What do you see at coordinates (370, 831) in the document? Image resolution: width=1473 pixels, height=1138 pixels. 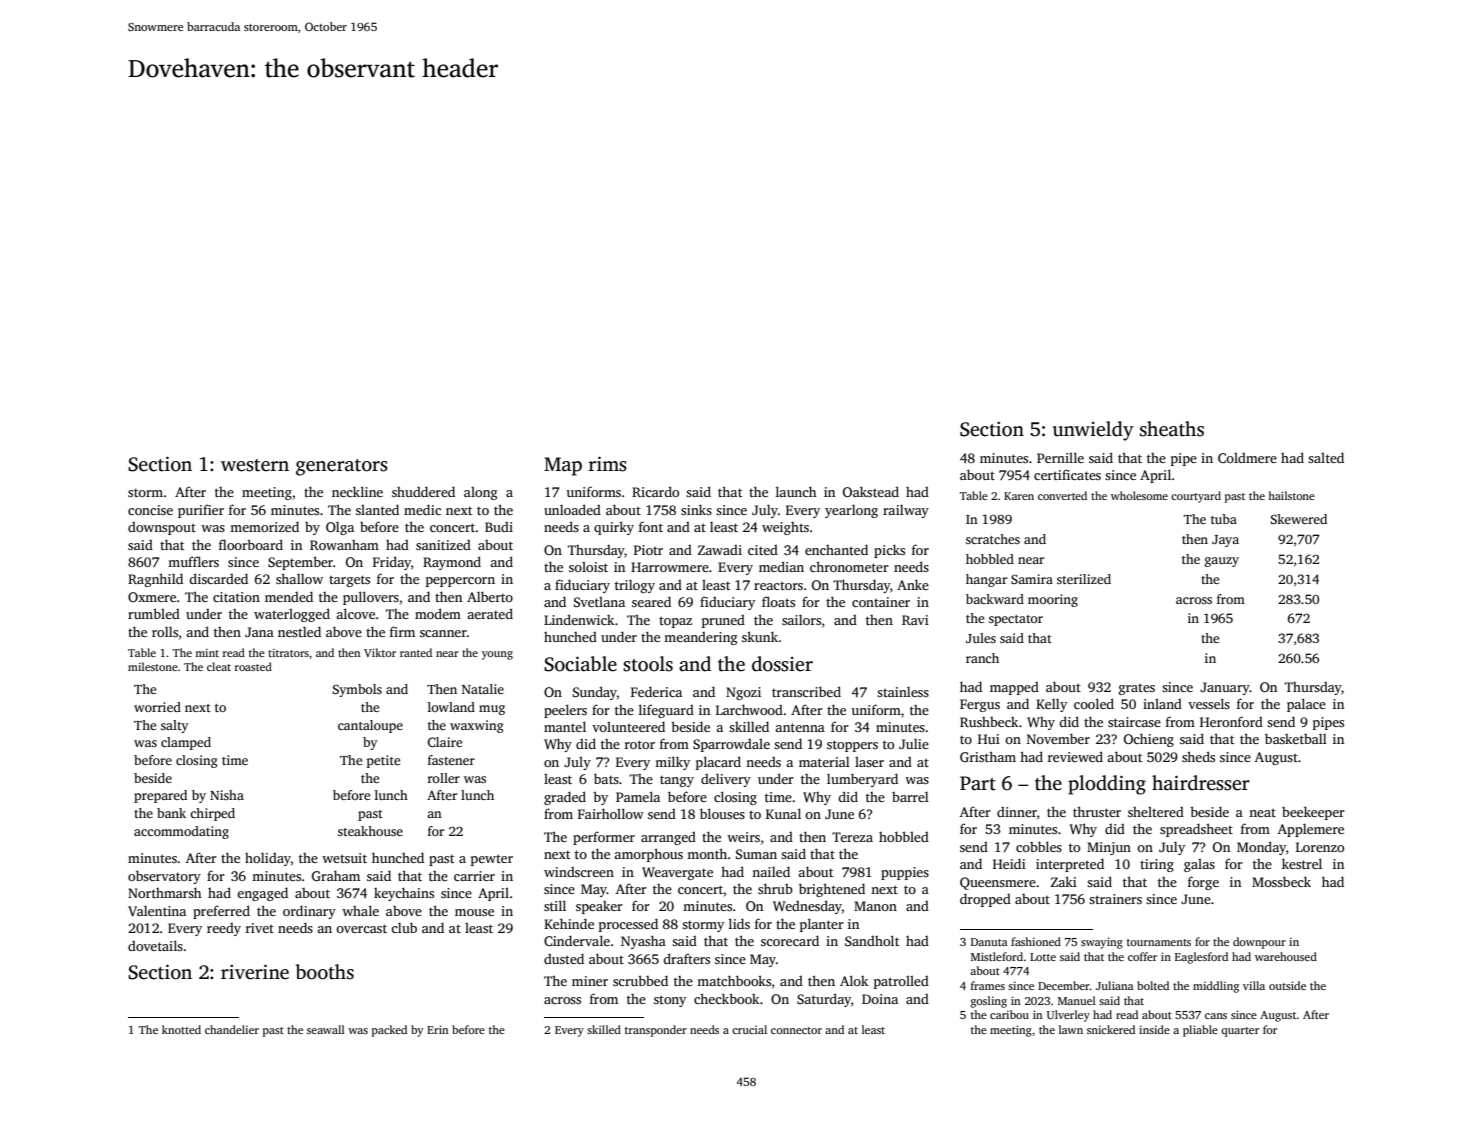 I see `steakhouse` at bounding box center [370, 831].
